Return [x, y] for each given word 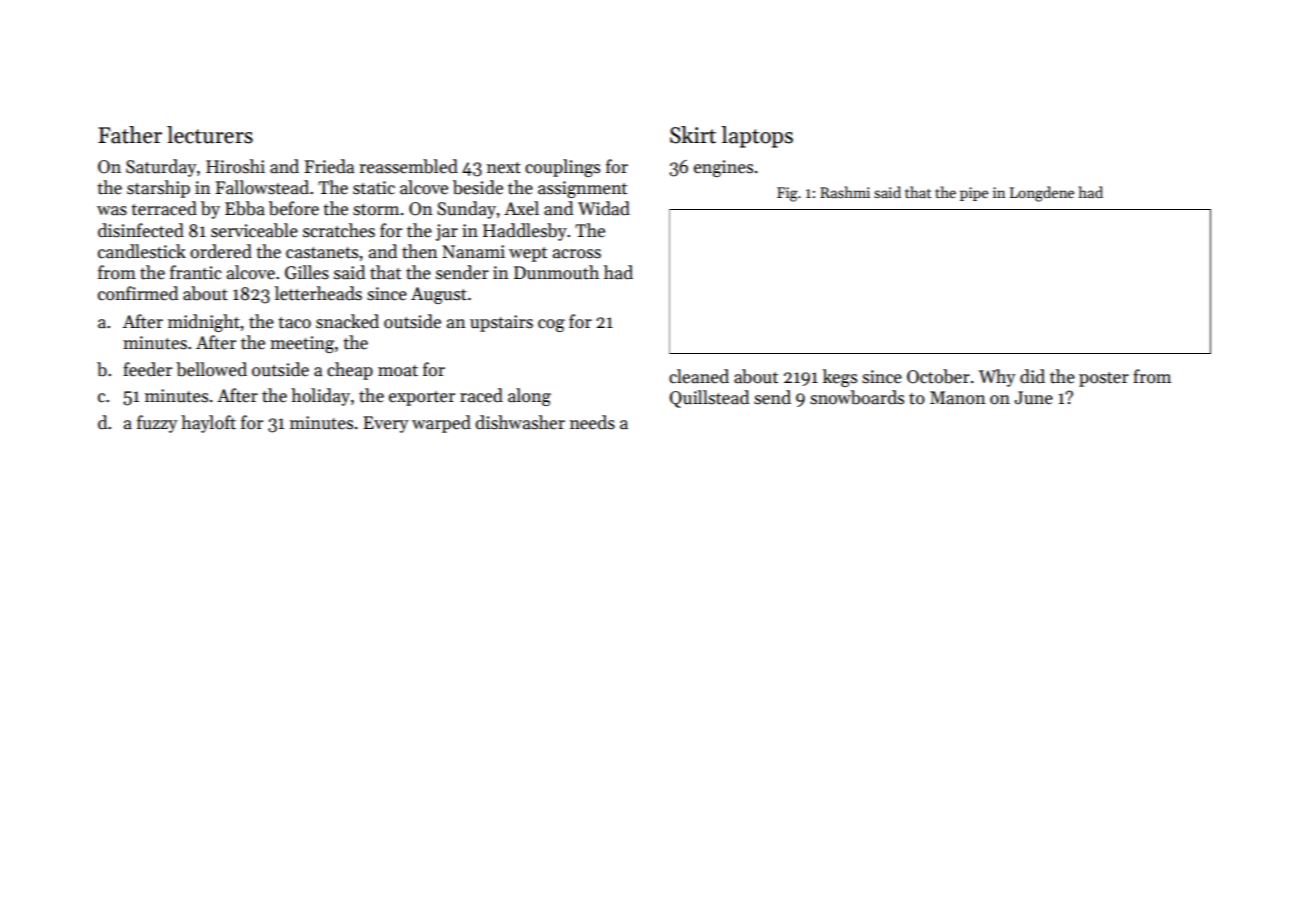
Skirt [693, 135]
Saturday [161, 168]
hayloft [208, 424]
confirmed [138, 293]
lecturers [210, 135]
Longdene [1042, 194]
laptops [757, 137]
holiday [320, 397]
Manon [957, 398]
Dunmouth [556, 272]
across [577, 254]
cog [551, 325]
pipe [974, 194]
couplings [562, 168]
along [529, 397]
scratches [339, 230]
